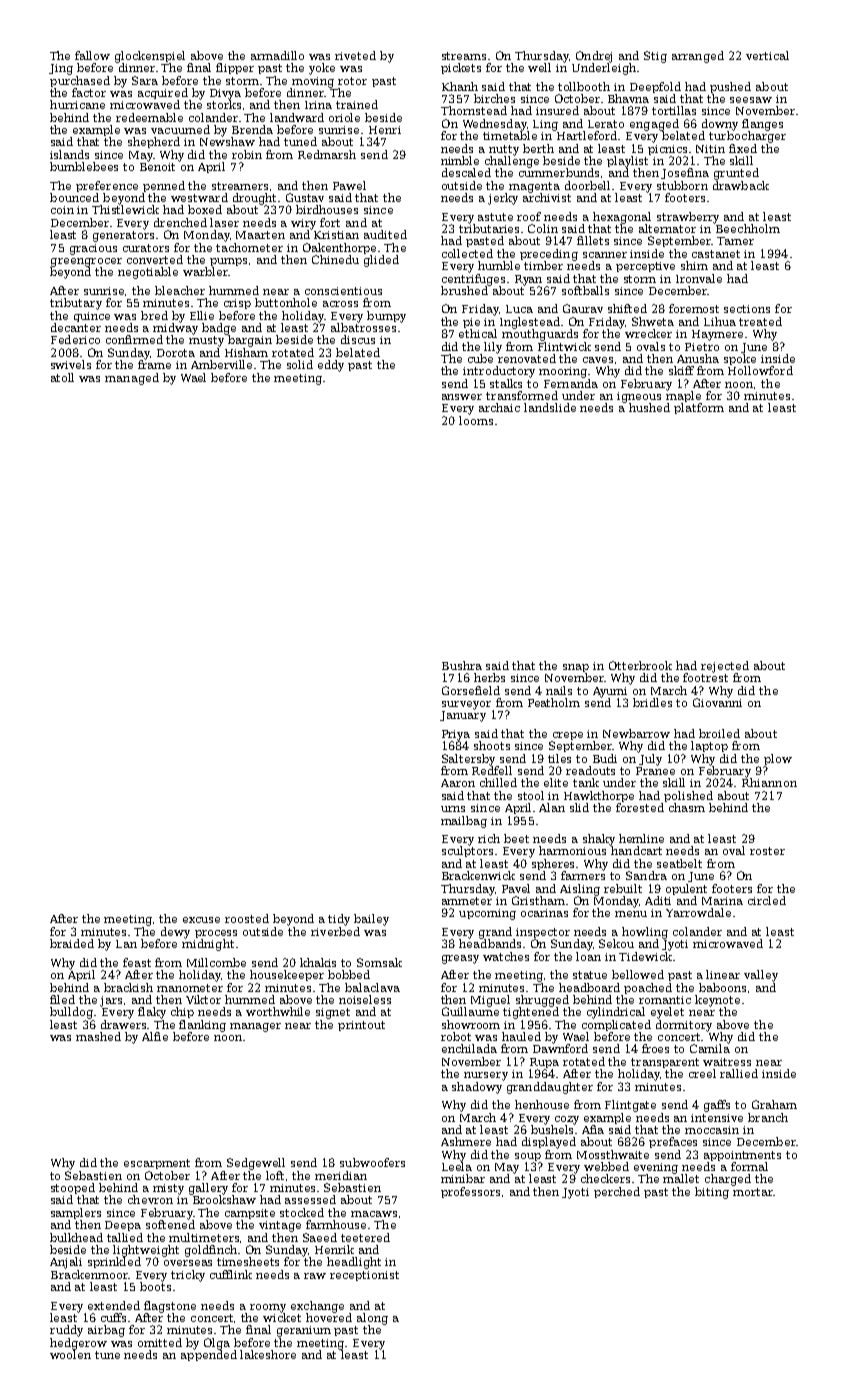  I want to click on Ondrej, so click(594, 57).
